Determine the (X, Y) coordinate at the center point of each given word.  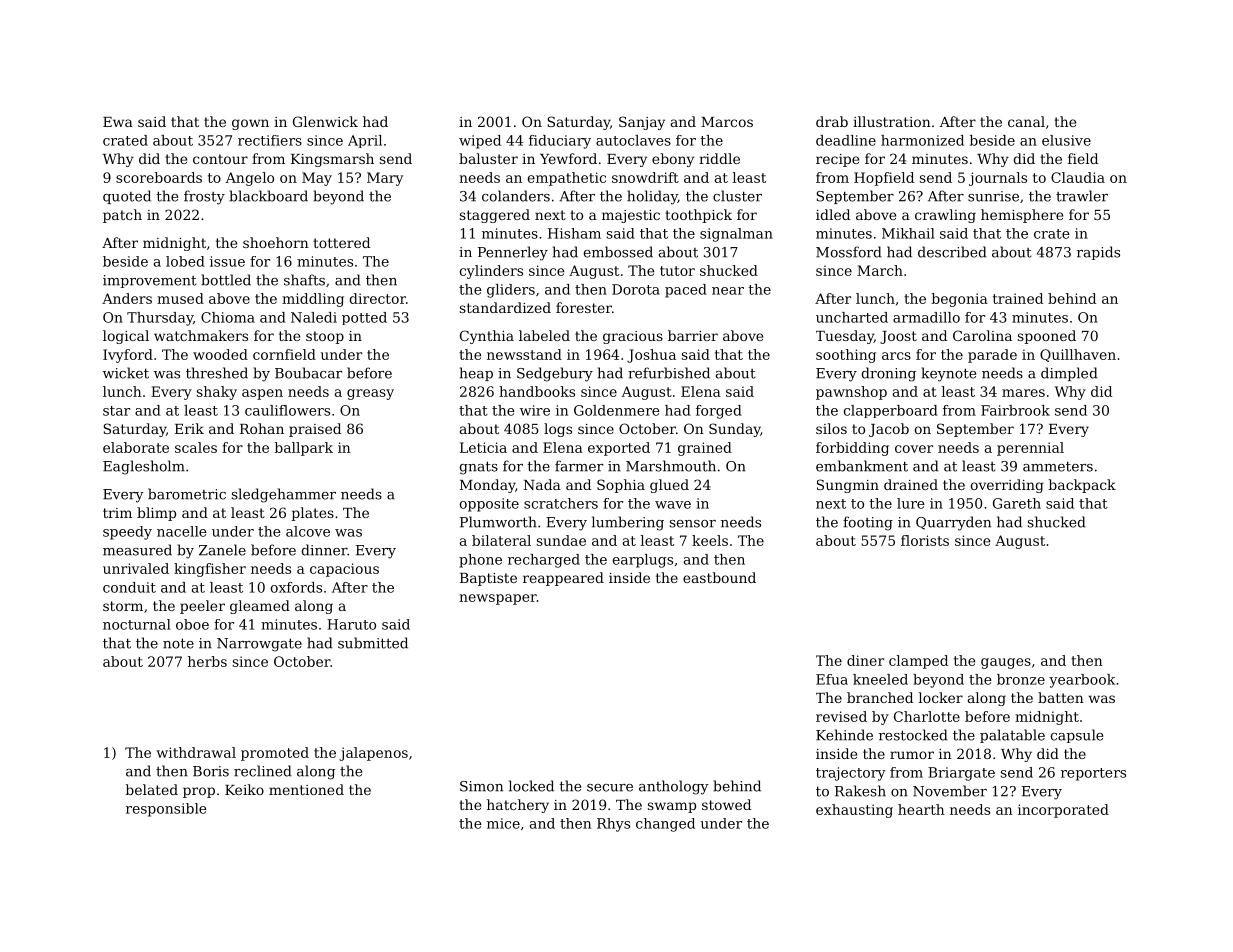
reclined (263, 771)
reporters (1093, 774)
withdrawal (196, 752)
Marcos (727, 122)
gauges (1006, 663)
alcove (308, 531)
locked (531, 786)
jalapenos (373, 754)
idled (833, 214)
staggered (495, 216)
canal (1026, 121)
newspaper (498, 599)
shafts (304, 280)
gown (250, 124)
